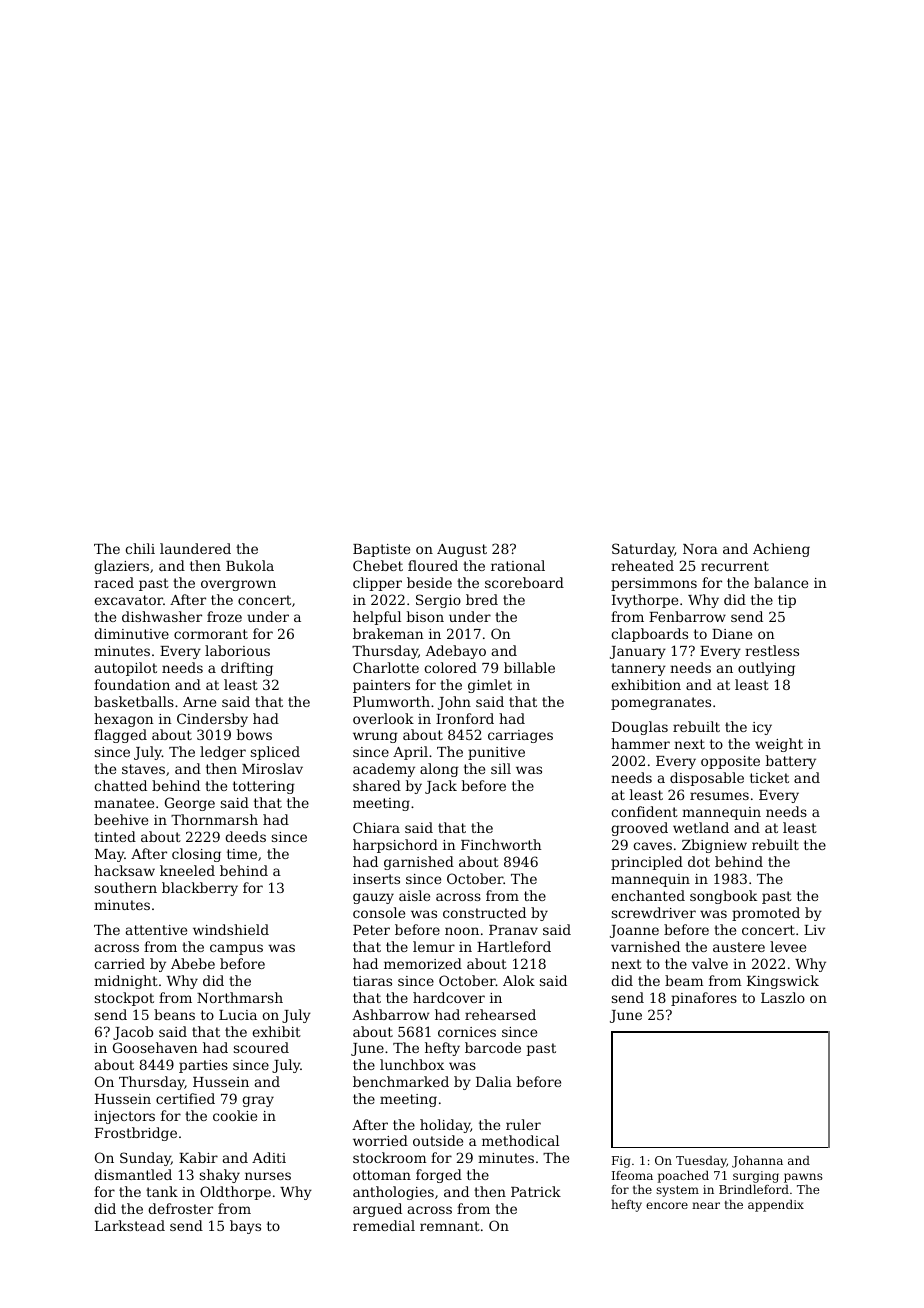 The width and height of the image is (924, 1308). What do you see at coordinates (245, 1227) in the image?
I see `bays` at bounding box center [245, 1227].
